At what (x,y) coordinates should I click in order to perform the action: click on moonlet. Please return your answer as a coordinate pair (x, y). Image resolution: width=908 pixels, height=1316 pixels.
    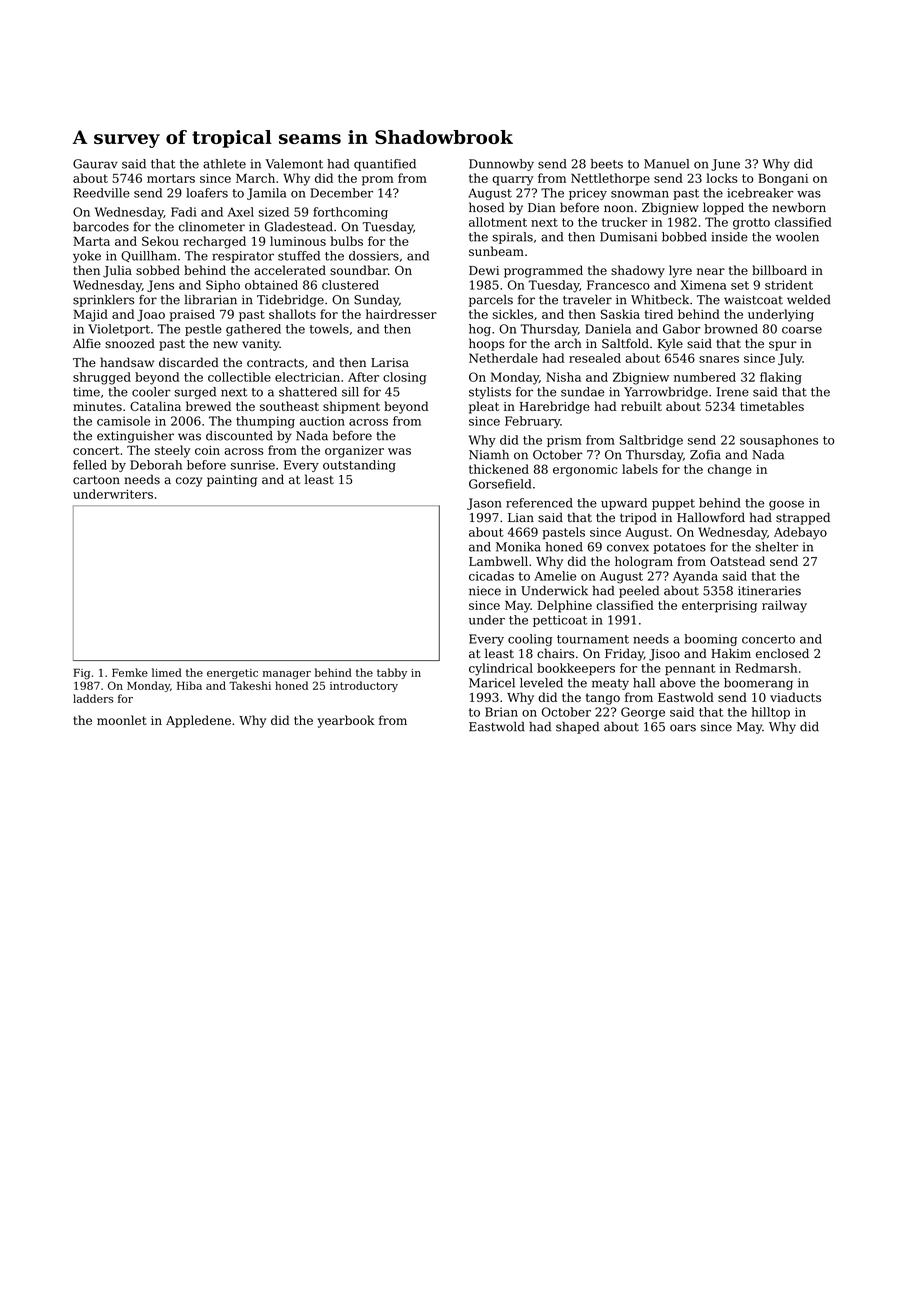
    Looking at the image, I should click on (122, 720).
